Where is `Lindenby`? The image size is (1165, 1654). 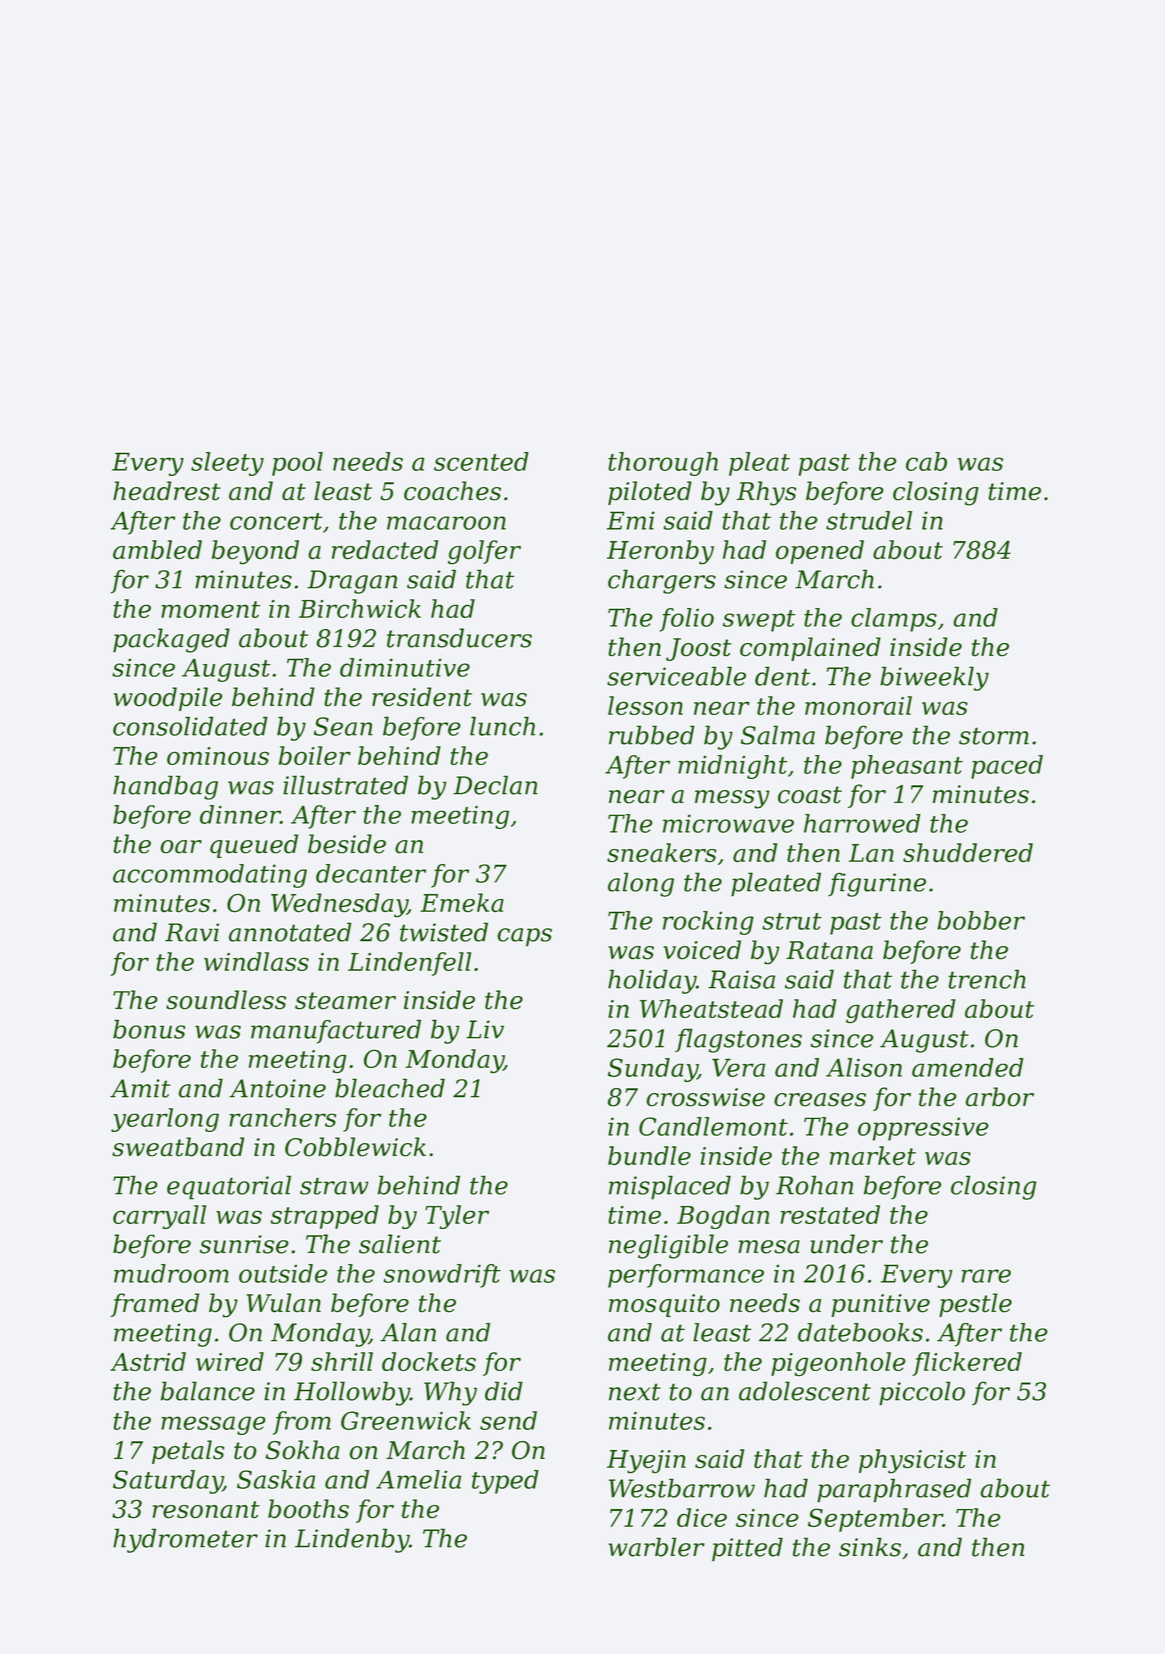 Lindenby is located at coordinates (352, 1540).
